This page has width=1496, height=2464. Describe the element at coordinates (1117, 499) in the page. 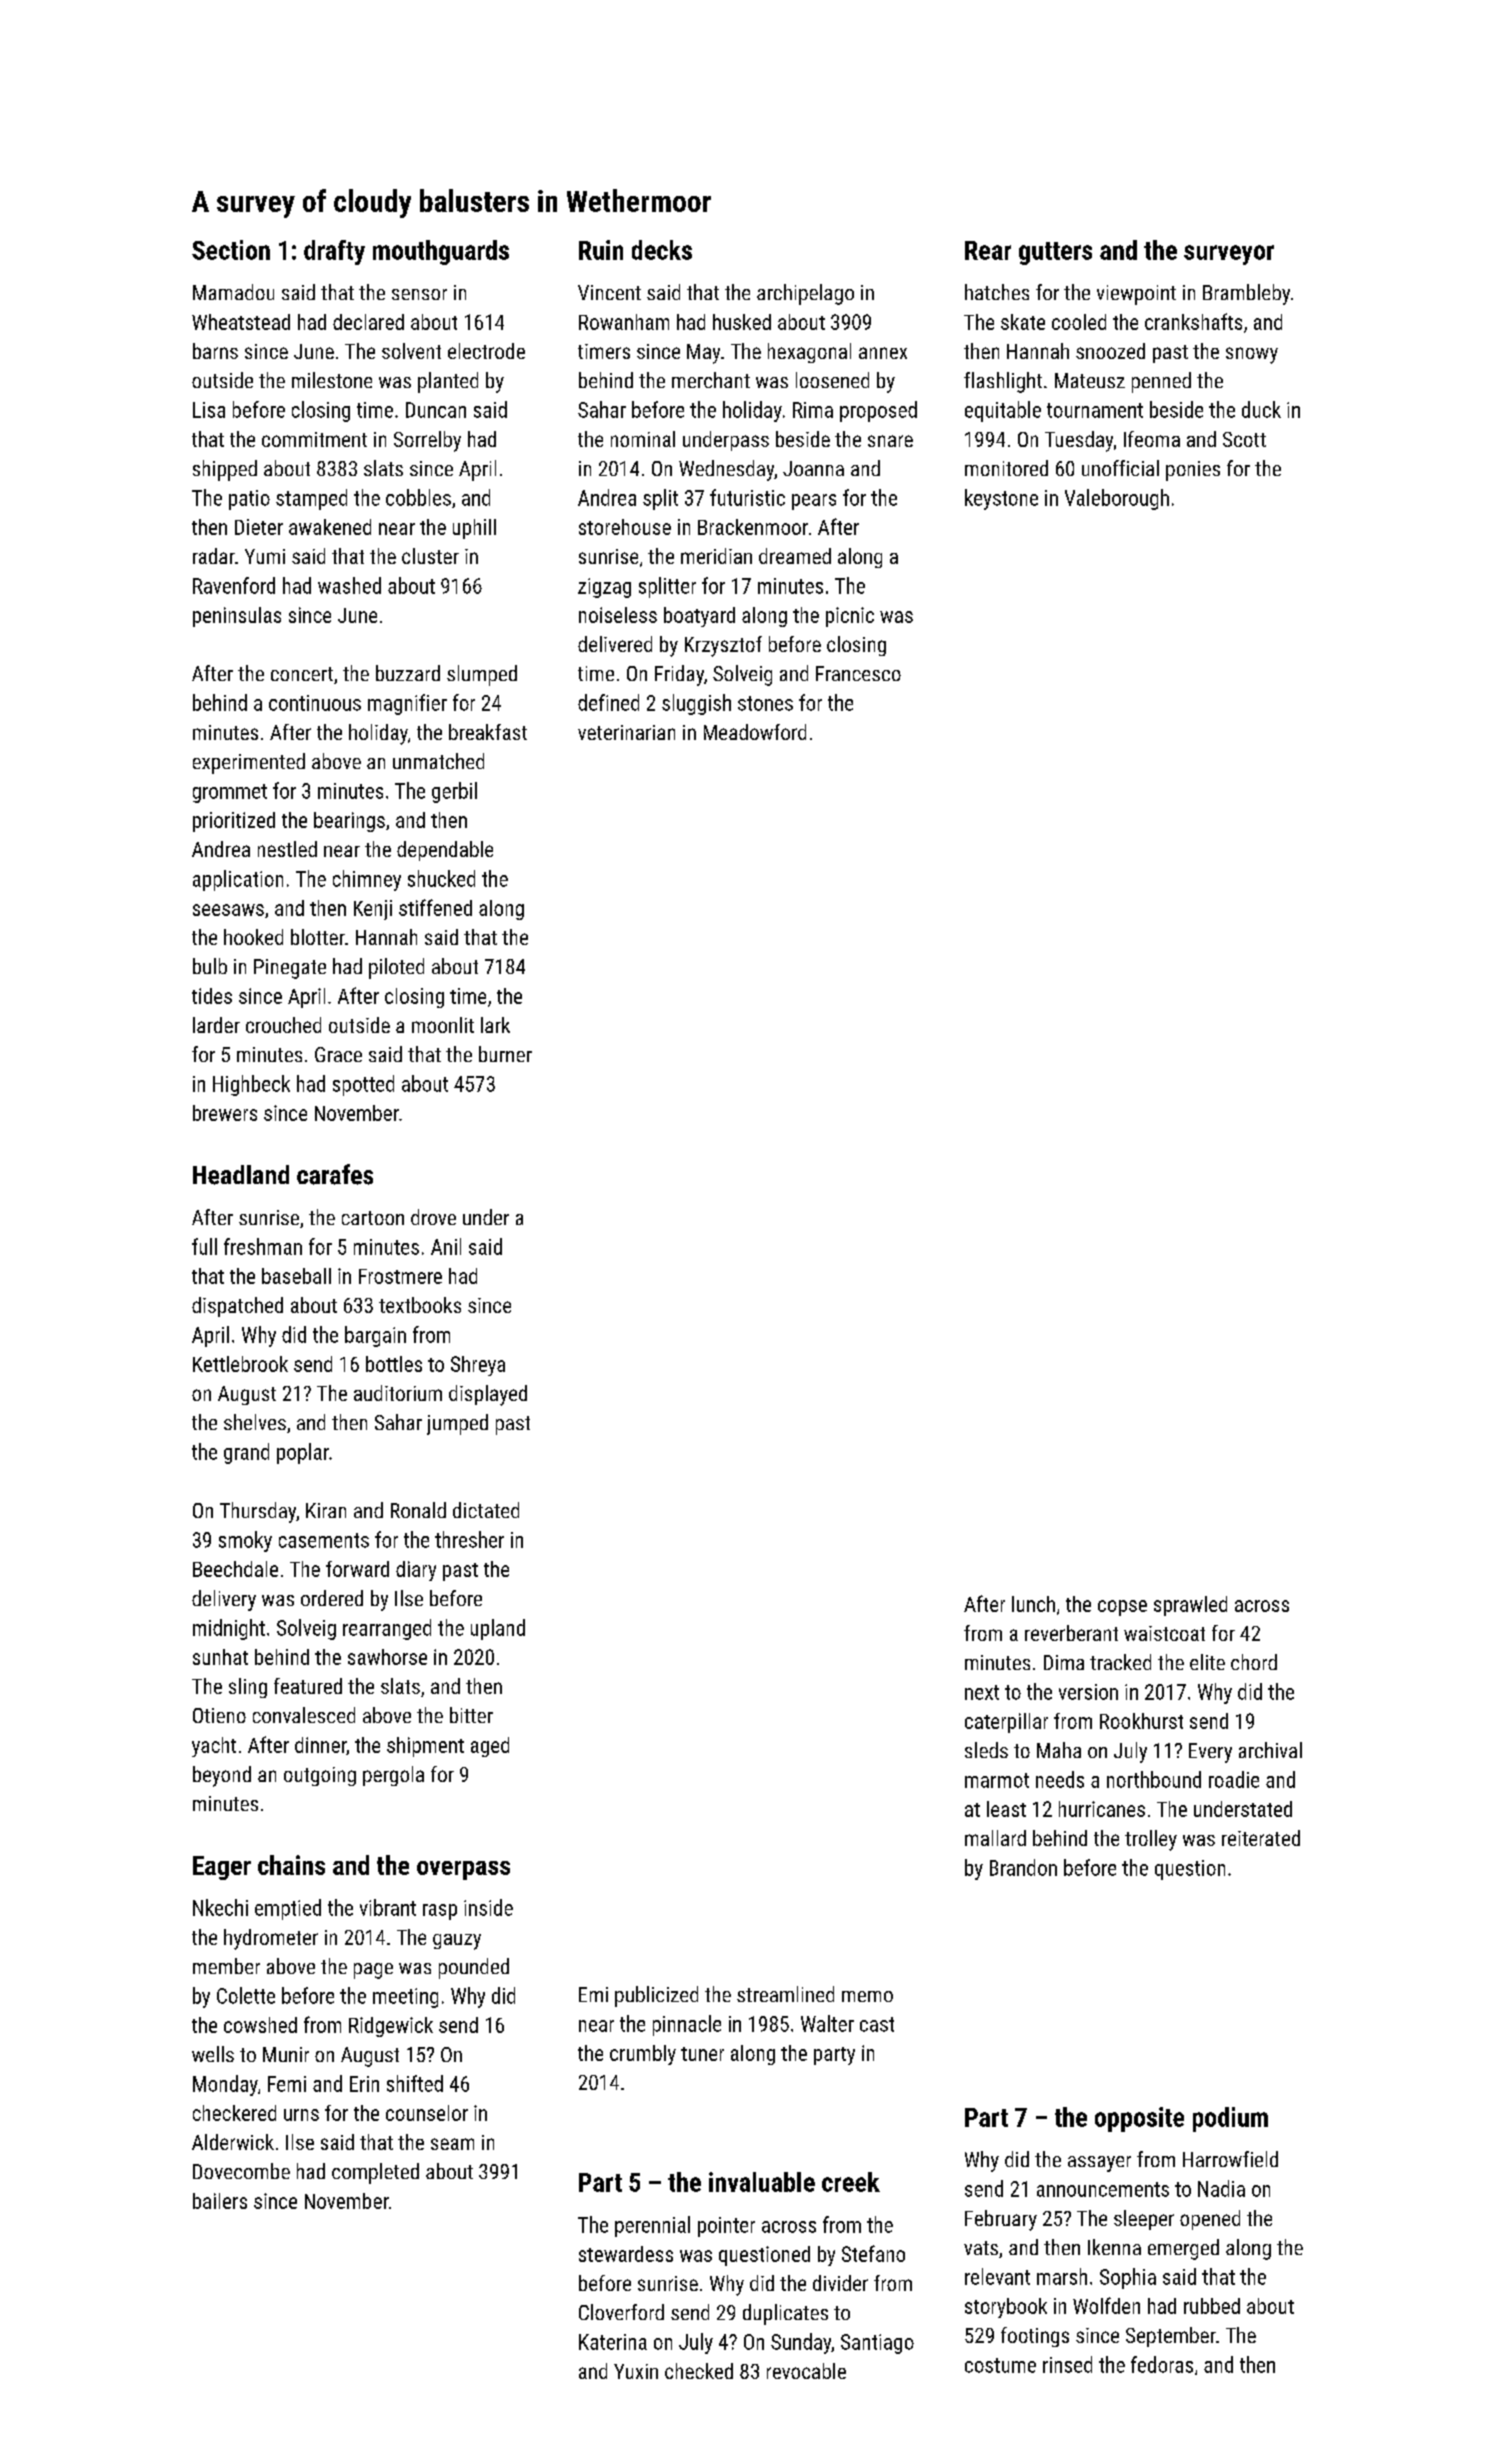

I see `Valeborough` at that location.
